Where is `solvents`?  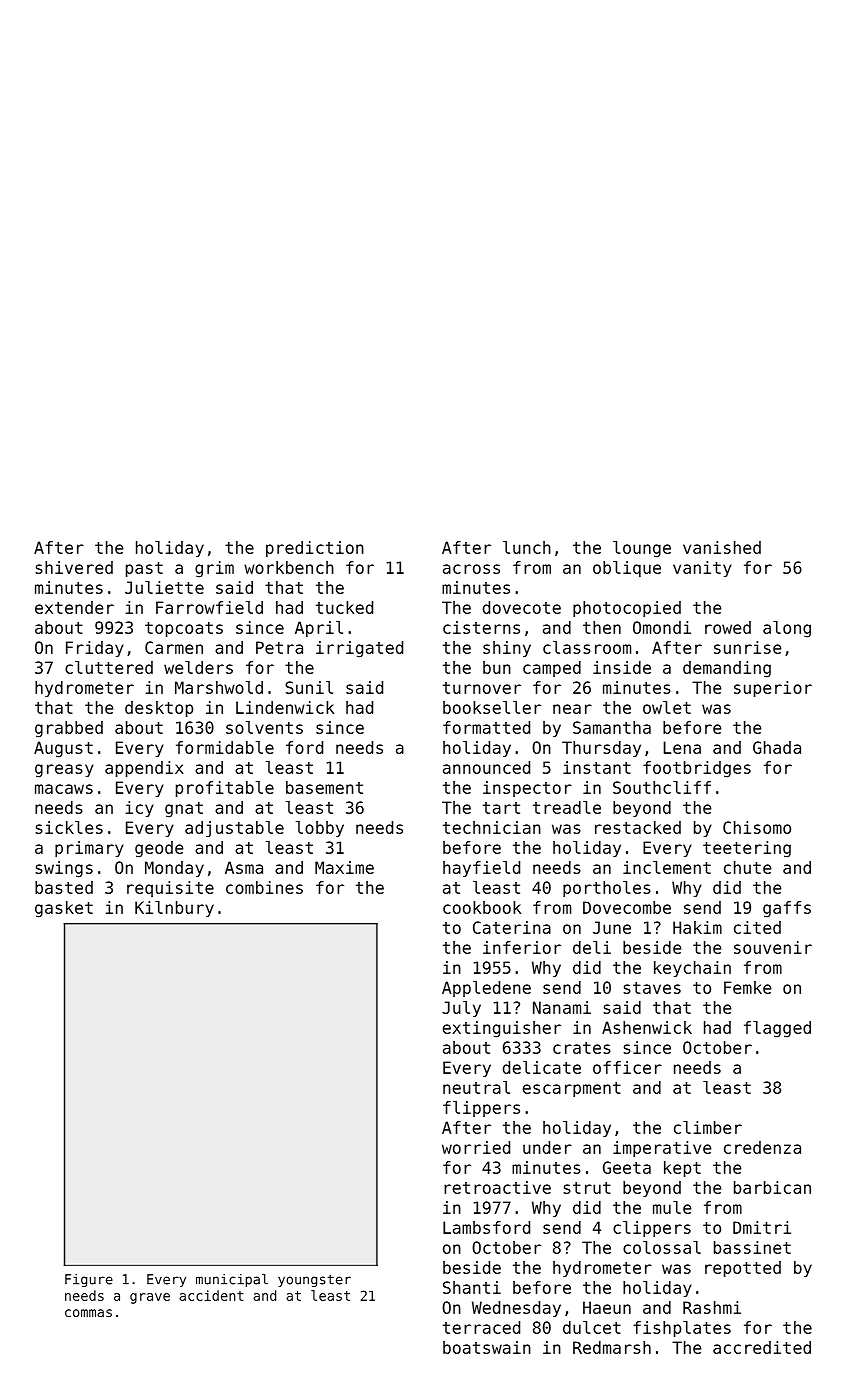
solvents is located at coordinates (264, 727).
